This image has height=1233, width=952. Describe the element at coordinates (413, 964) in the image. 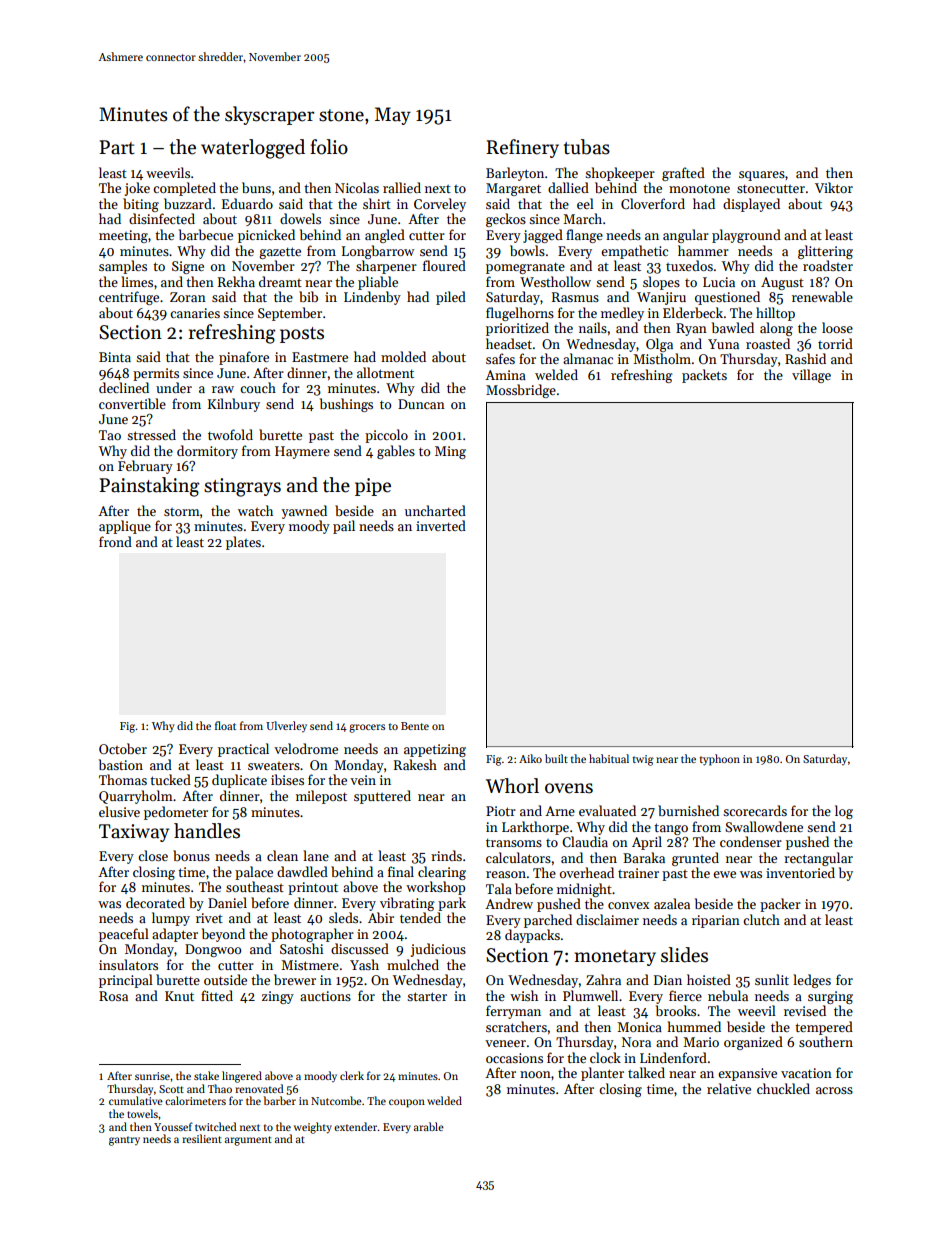

I see `mulched` at that location.
